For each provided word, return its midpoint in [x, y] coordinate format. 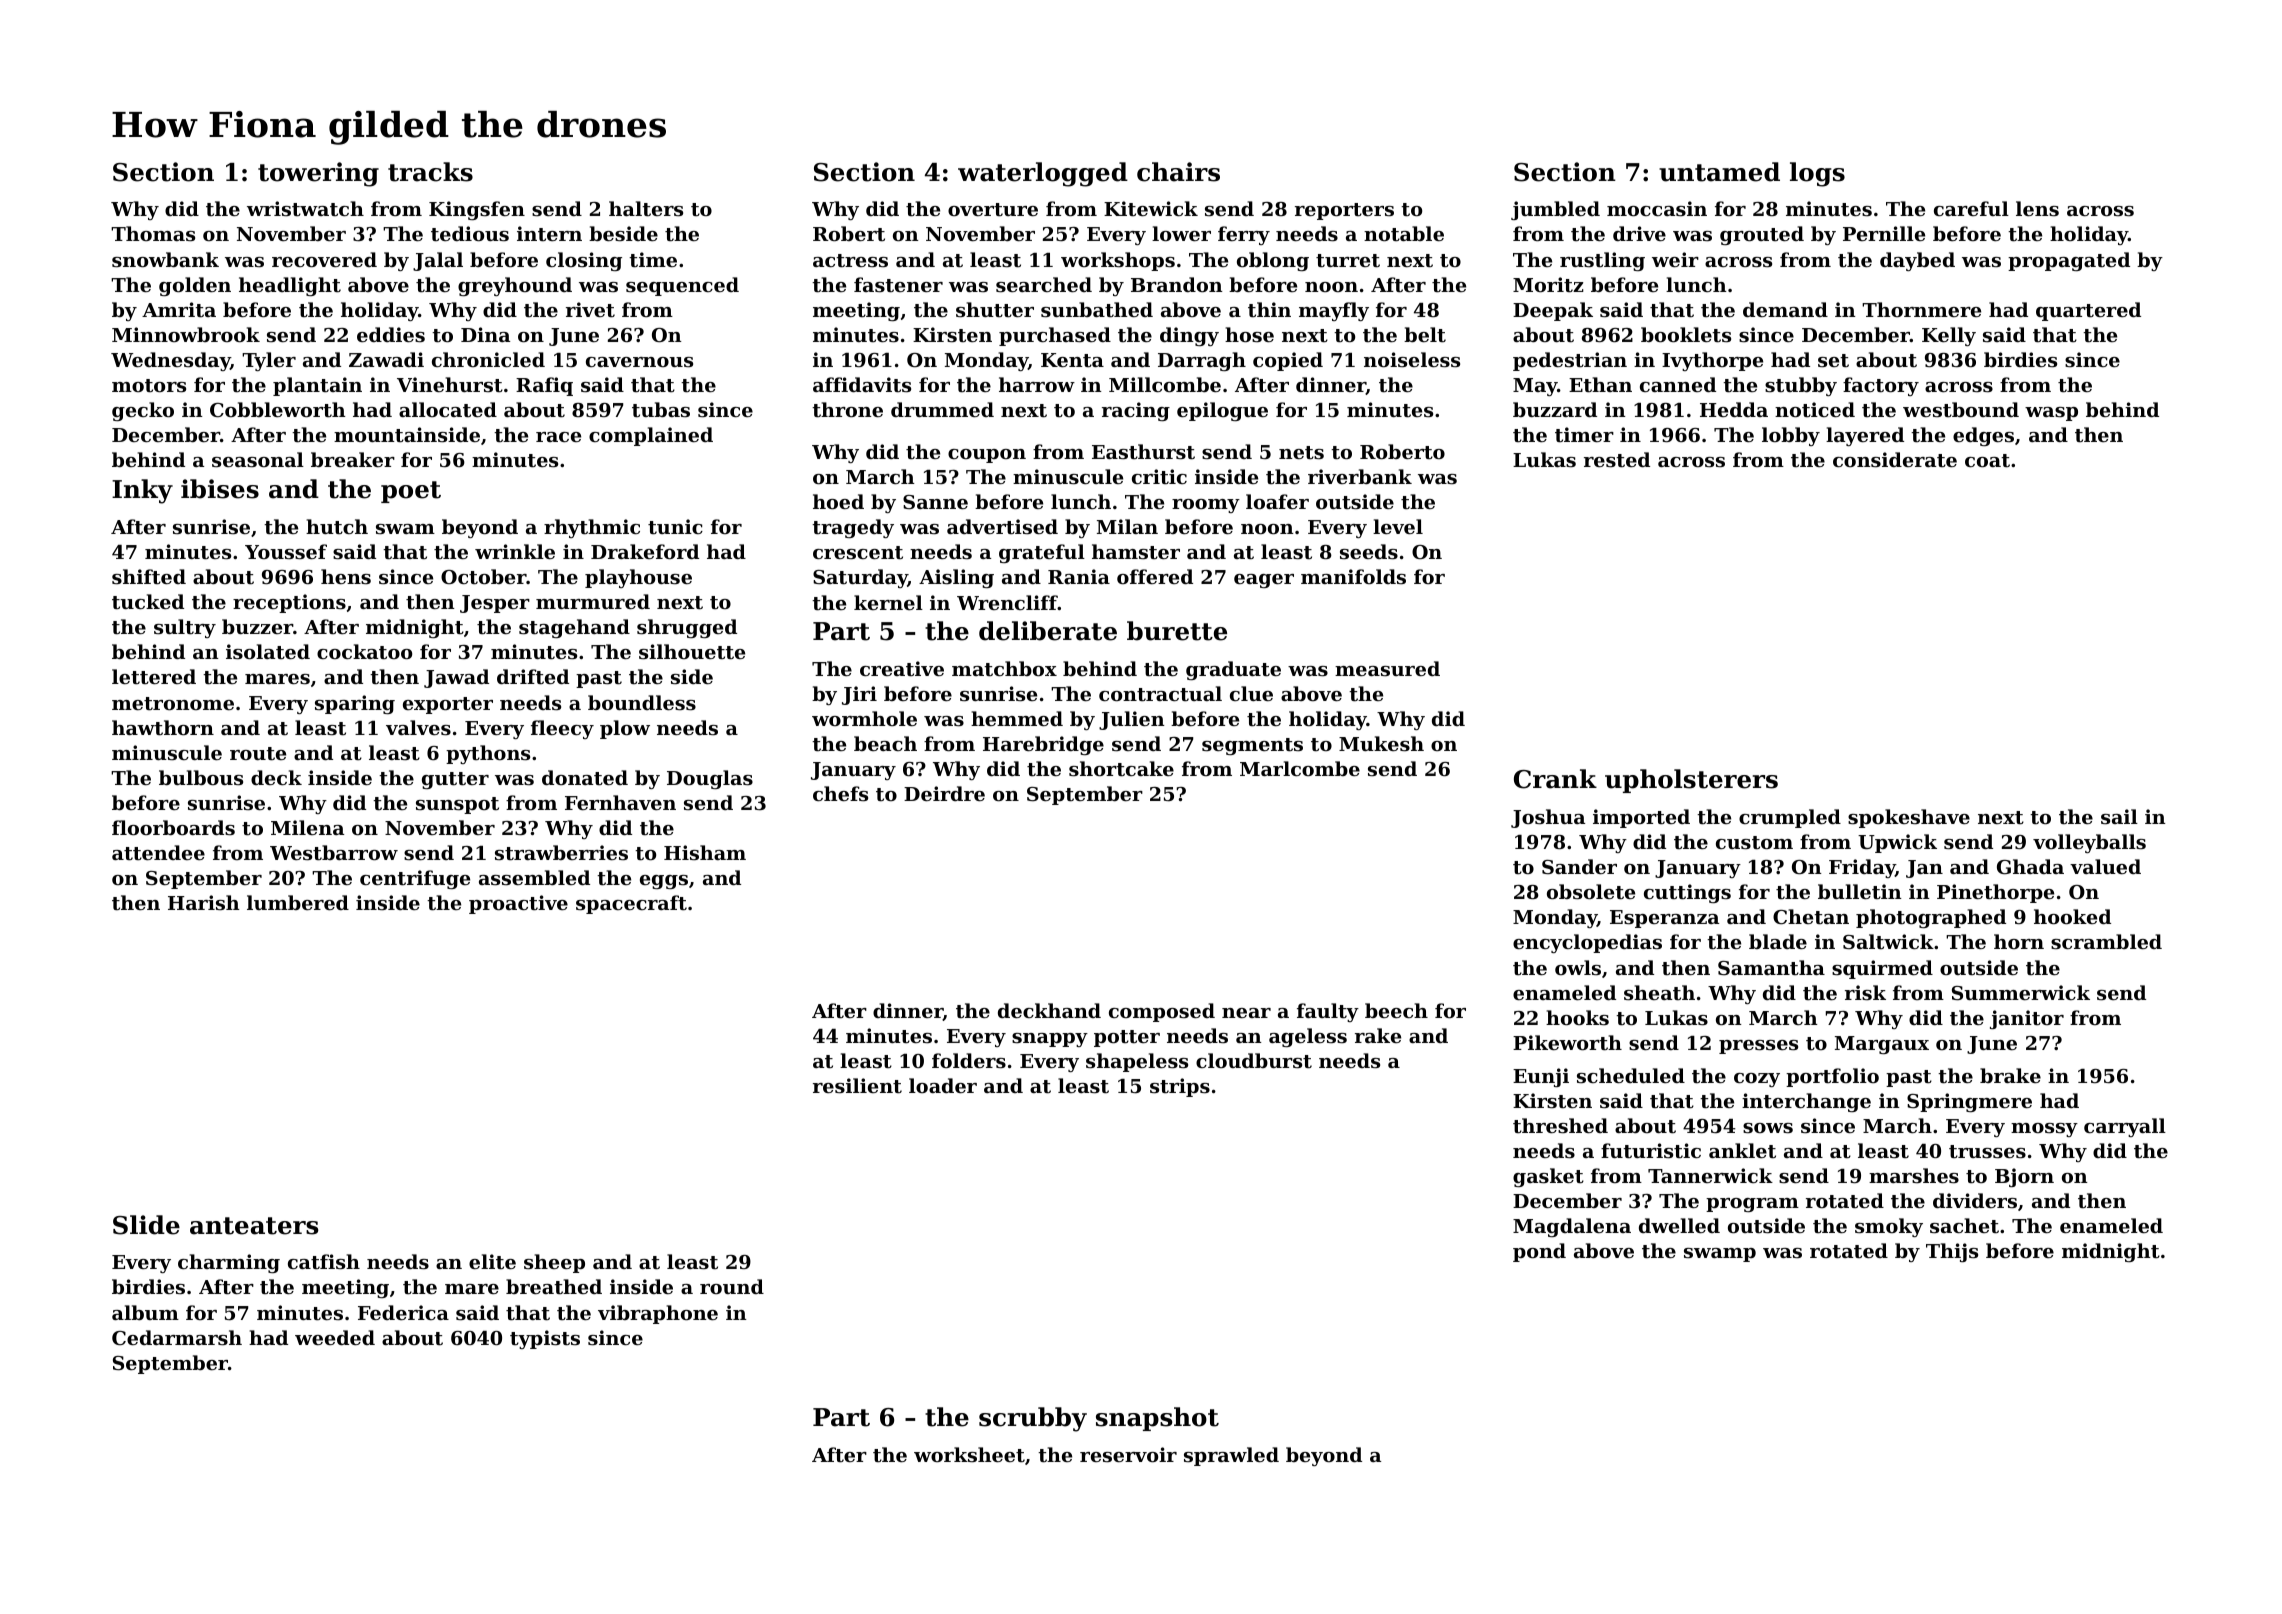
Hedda [1734, 409]
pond [1539, 1252]
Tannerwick [1710, 1175]
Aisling [956, 578]
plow [625, 729]
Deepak [1553, 311]
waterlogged [1043, 174]
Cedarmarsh [177, 1338]
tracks [430, 172]
